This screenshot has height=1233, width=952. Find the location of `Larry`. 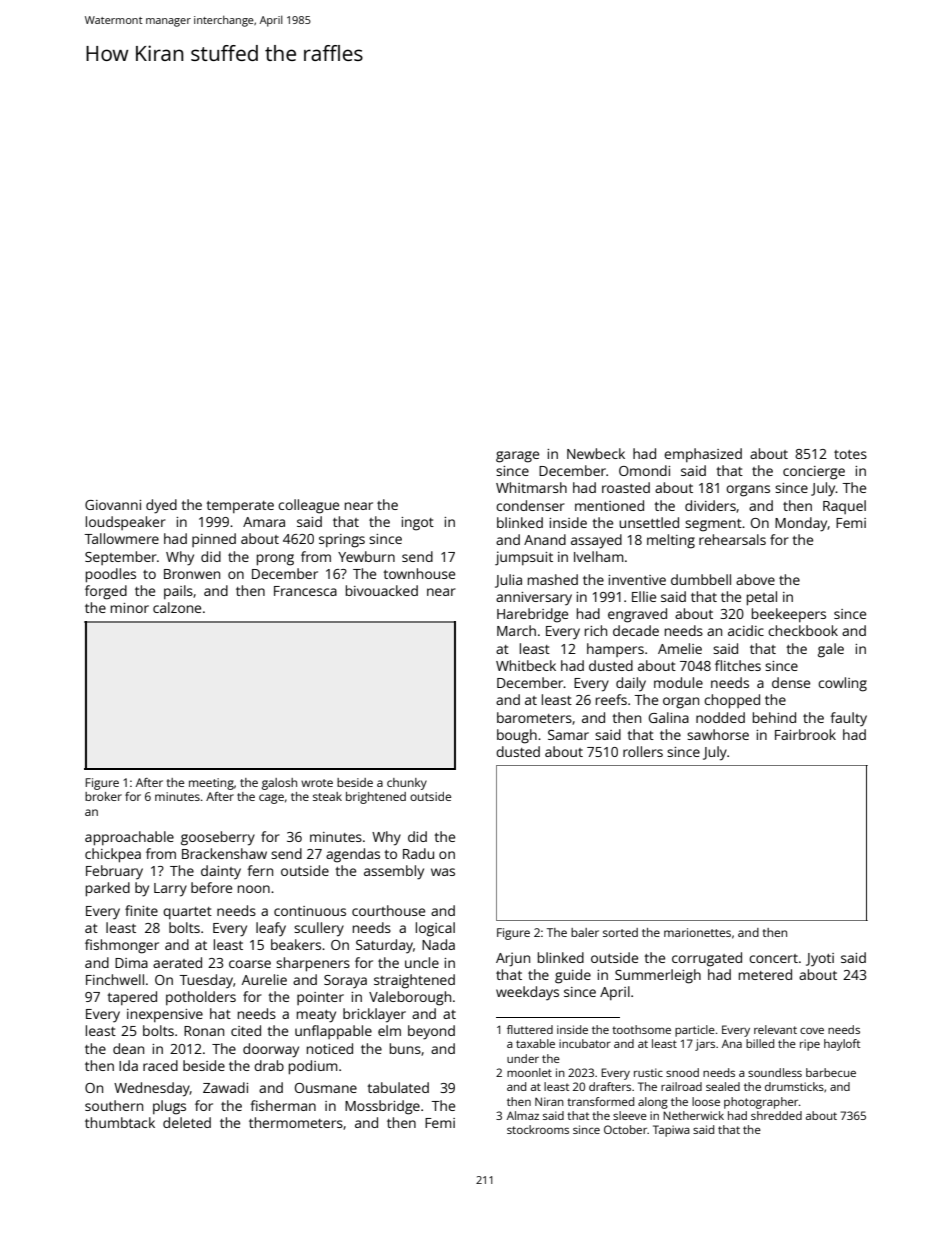

Larry is located at coordinates (170, 890).
